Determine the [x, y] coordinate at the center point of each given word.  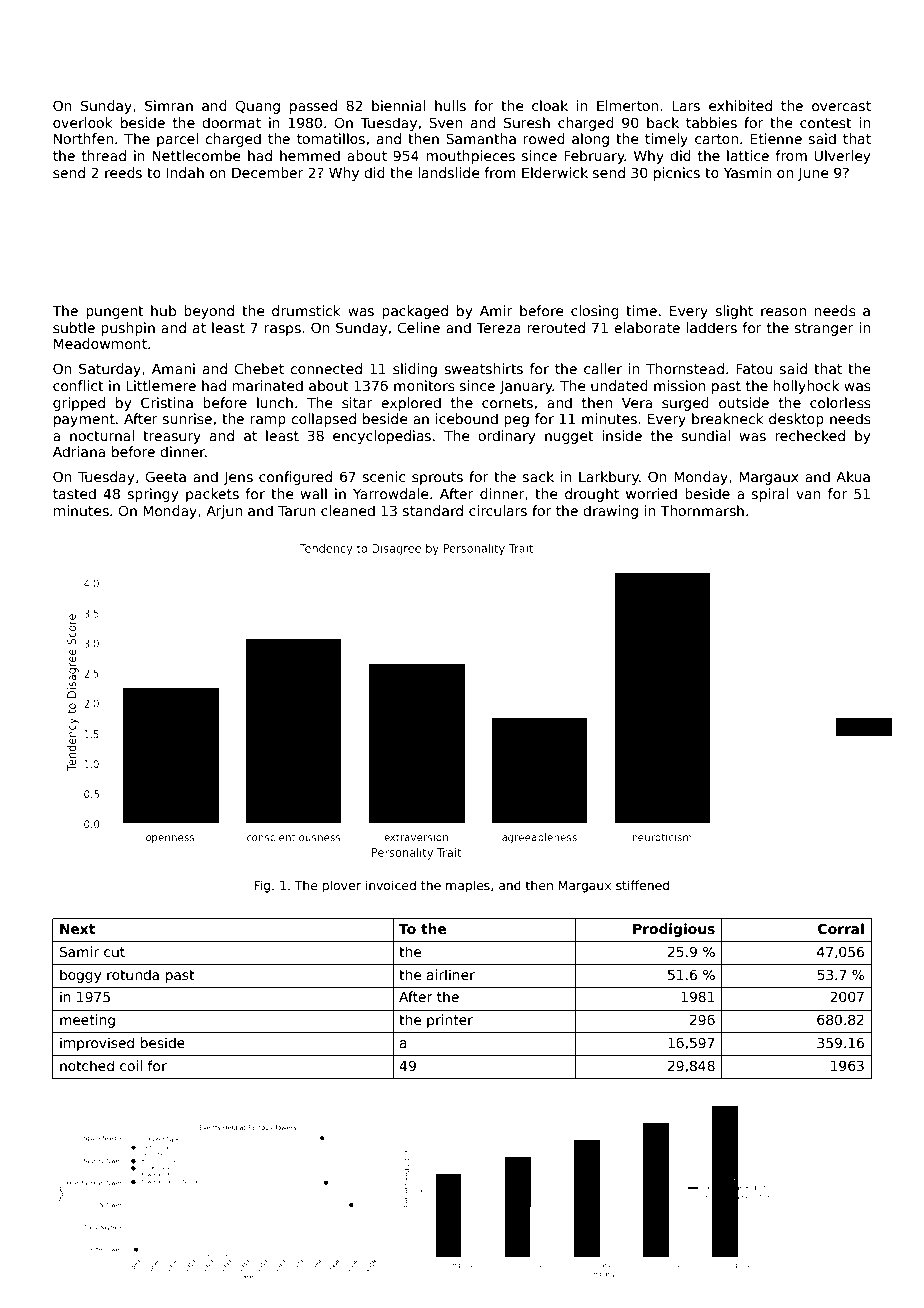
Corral [841, 928]
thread [104, 155]
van [808, 495]
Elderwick [555, 172]
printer [450, 1021]
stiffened [642, 885]
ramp [268, 421]
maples [468, 886]
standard [433, 510]
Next [77, 929]
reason [783, 312]
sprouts [437, 478]
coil [131, 1065]
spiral [770, 495]
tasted [74, 493]
